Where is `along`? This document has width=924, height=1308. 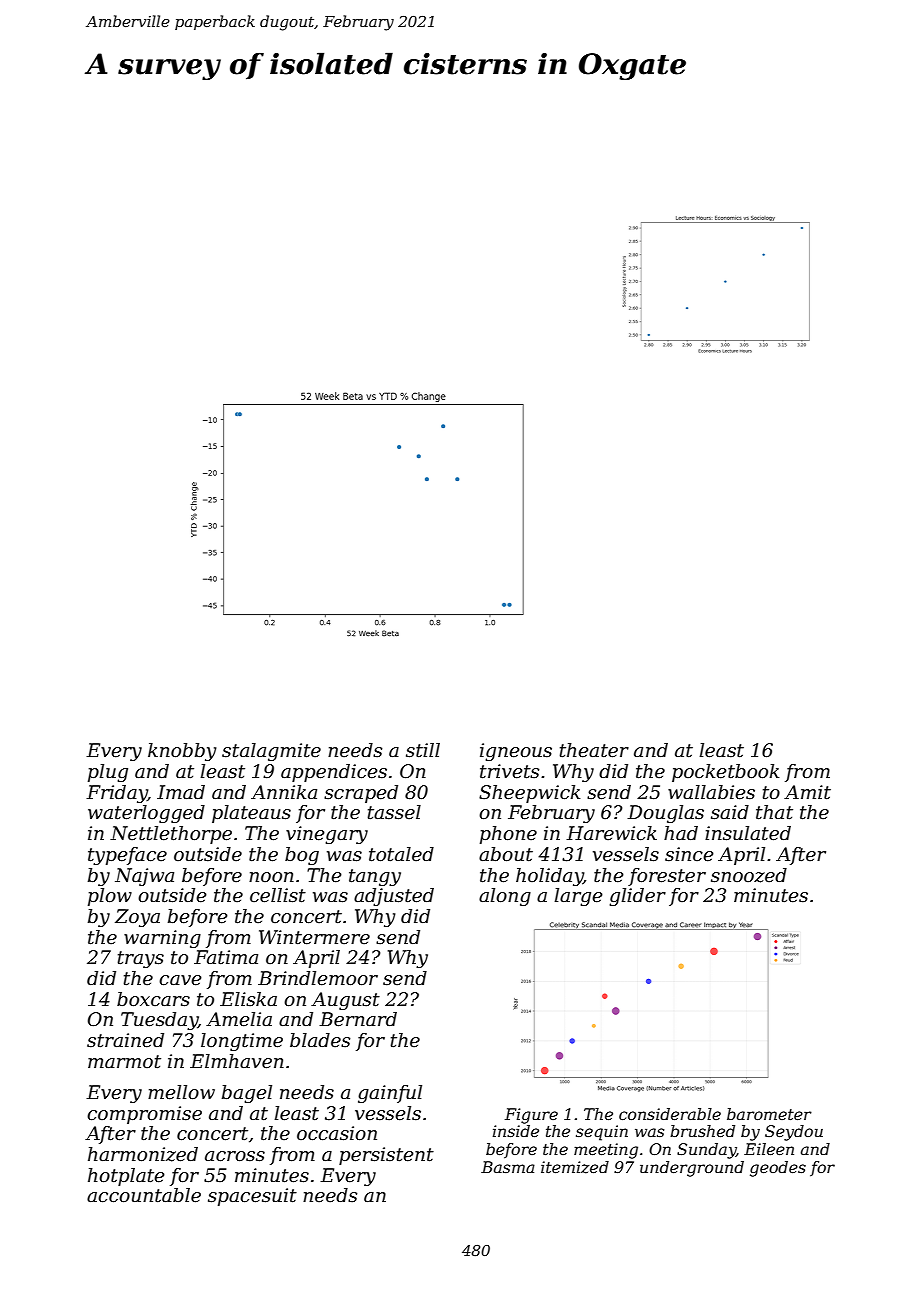
along is located at coordinates (505, 897).
